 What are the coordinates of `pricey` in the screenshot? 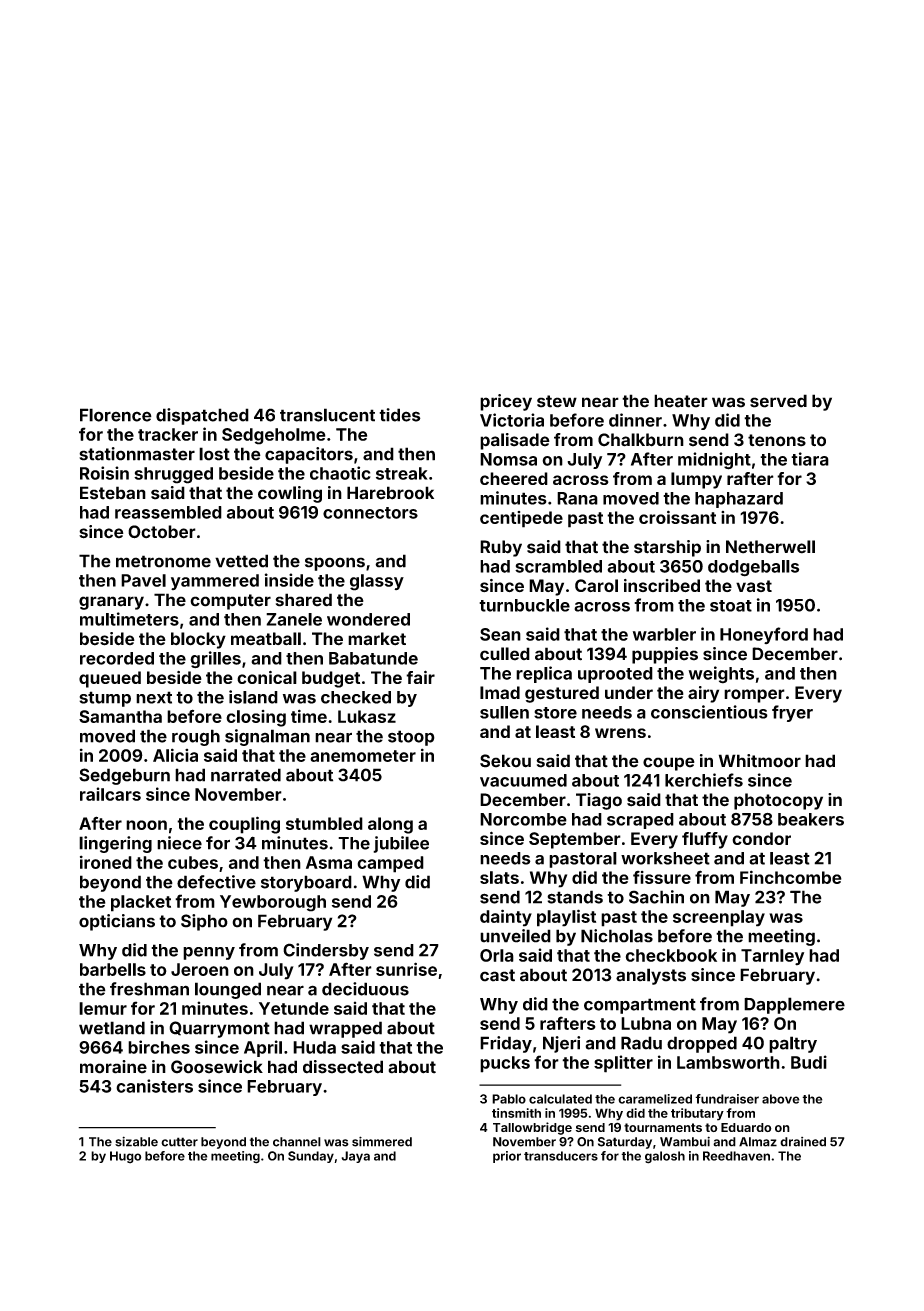 It's located at (506, 402).
